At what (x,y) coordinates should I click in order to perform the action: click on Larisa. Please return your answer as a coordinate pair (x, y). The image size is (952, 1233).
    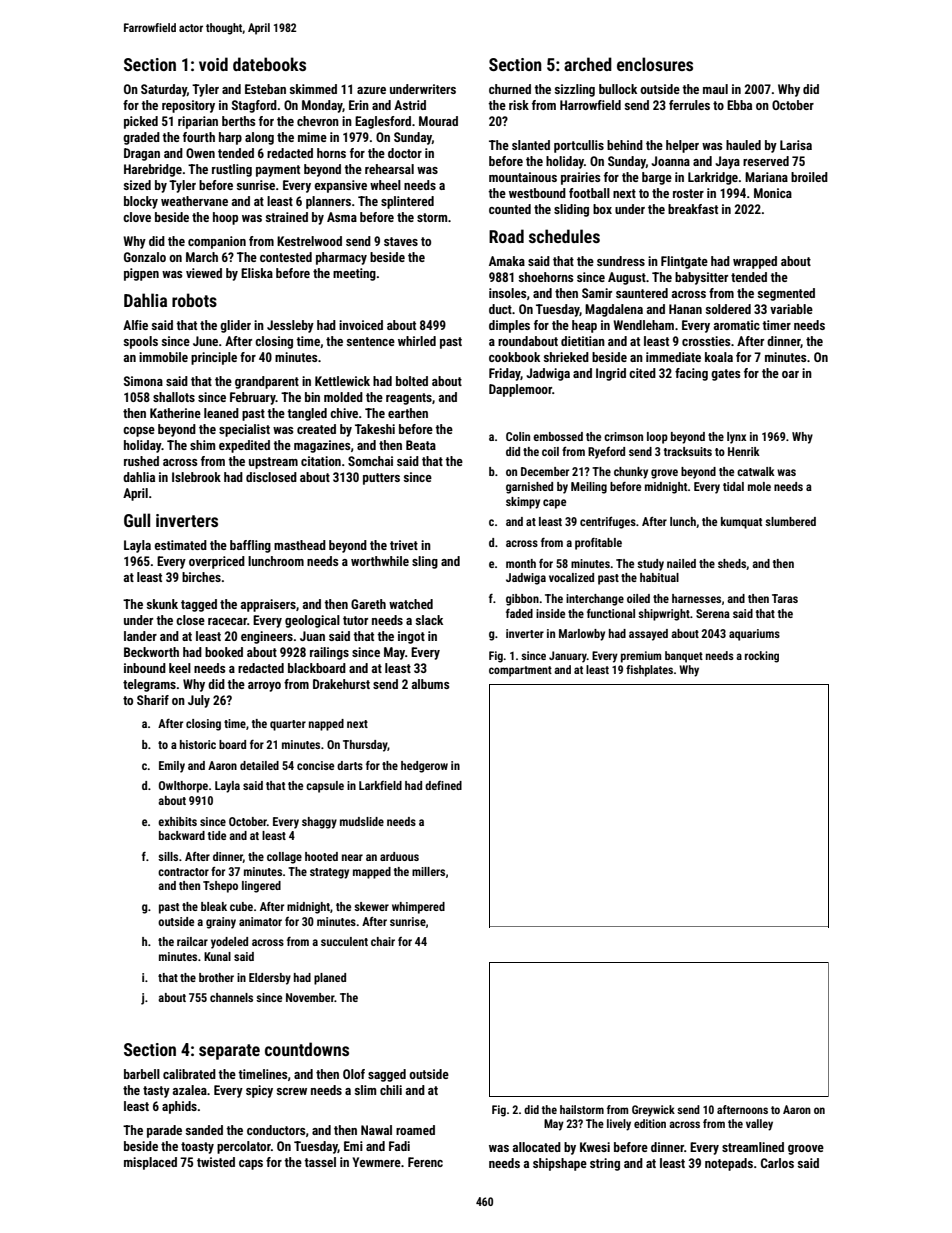
    Looking at the image, I should click on (796, 145).
